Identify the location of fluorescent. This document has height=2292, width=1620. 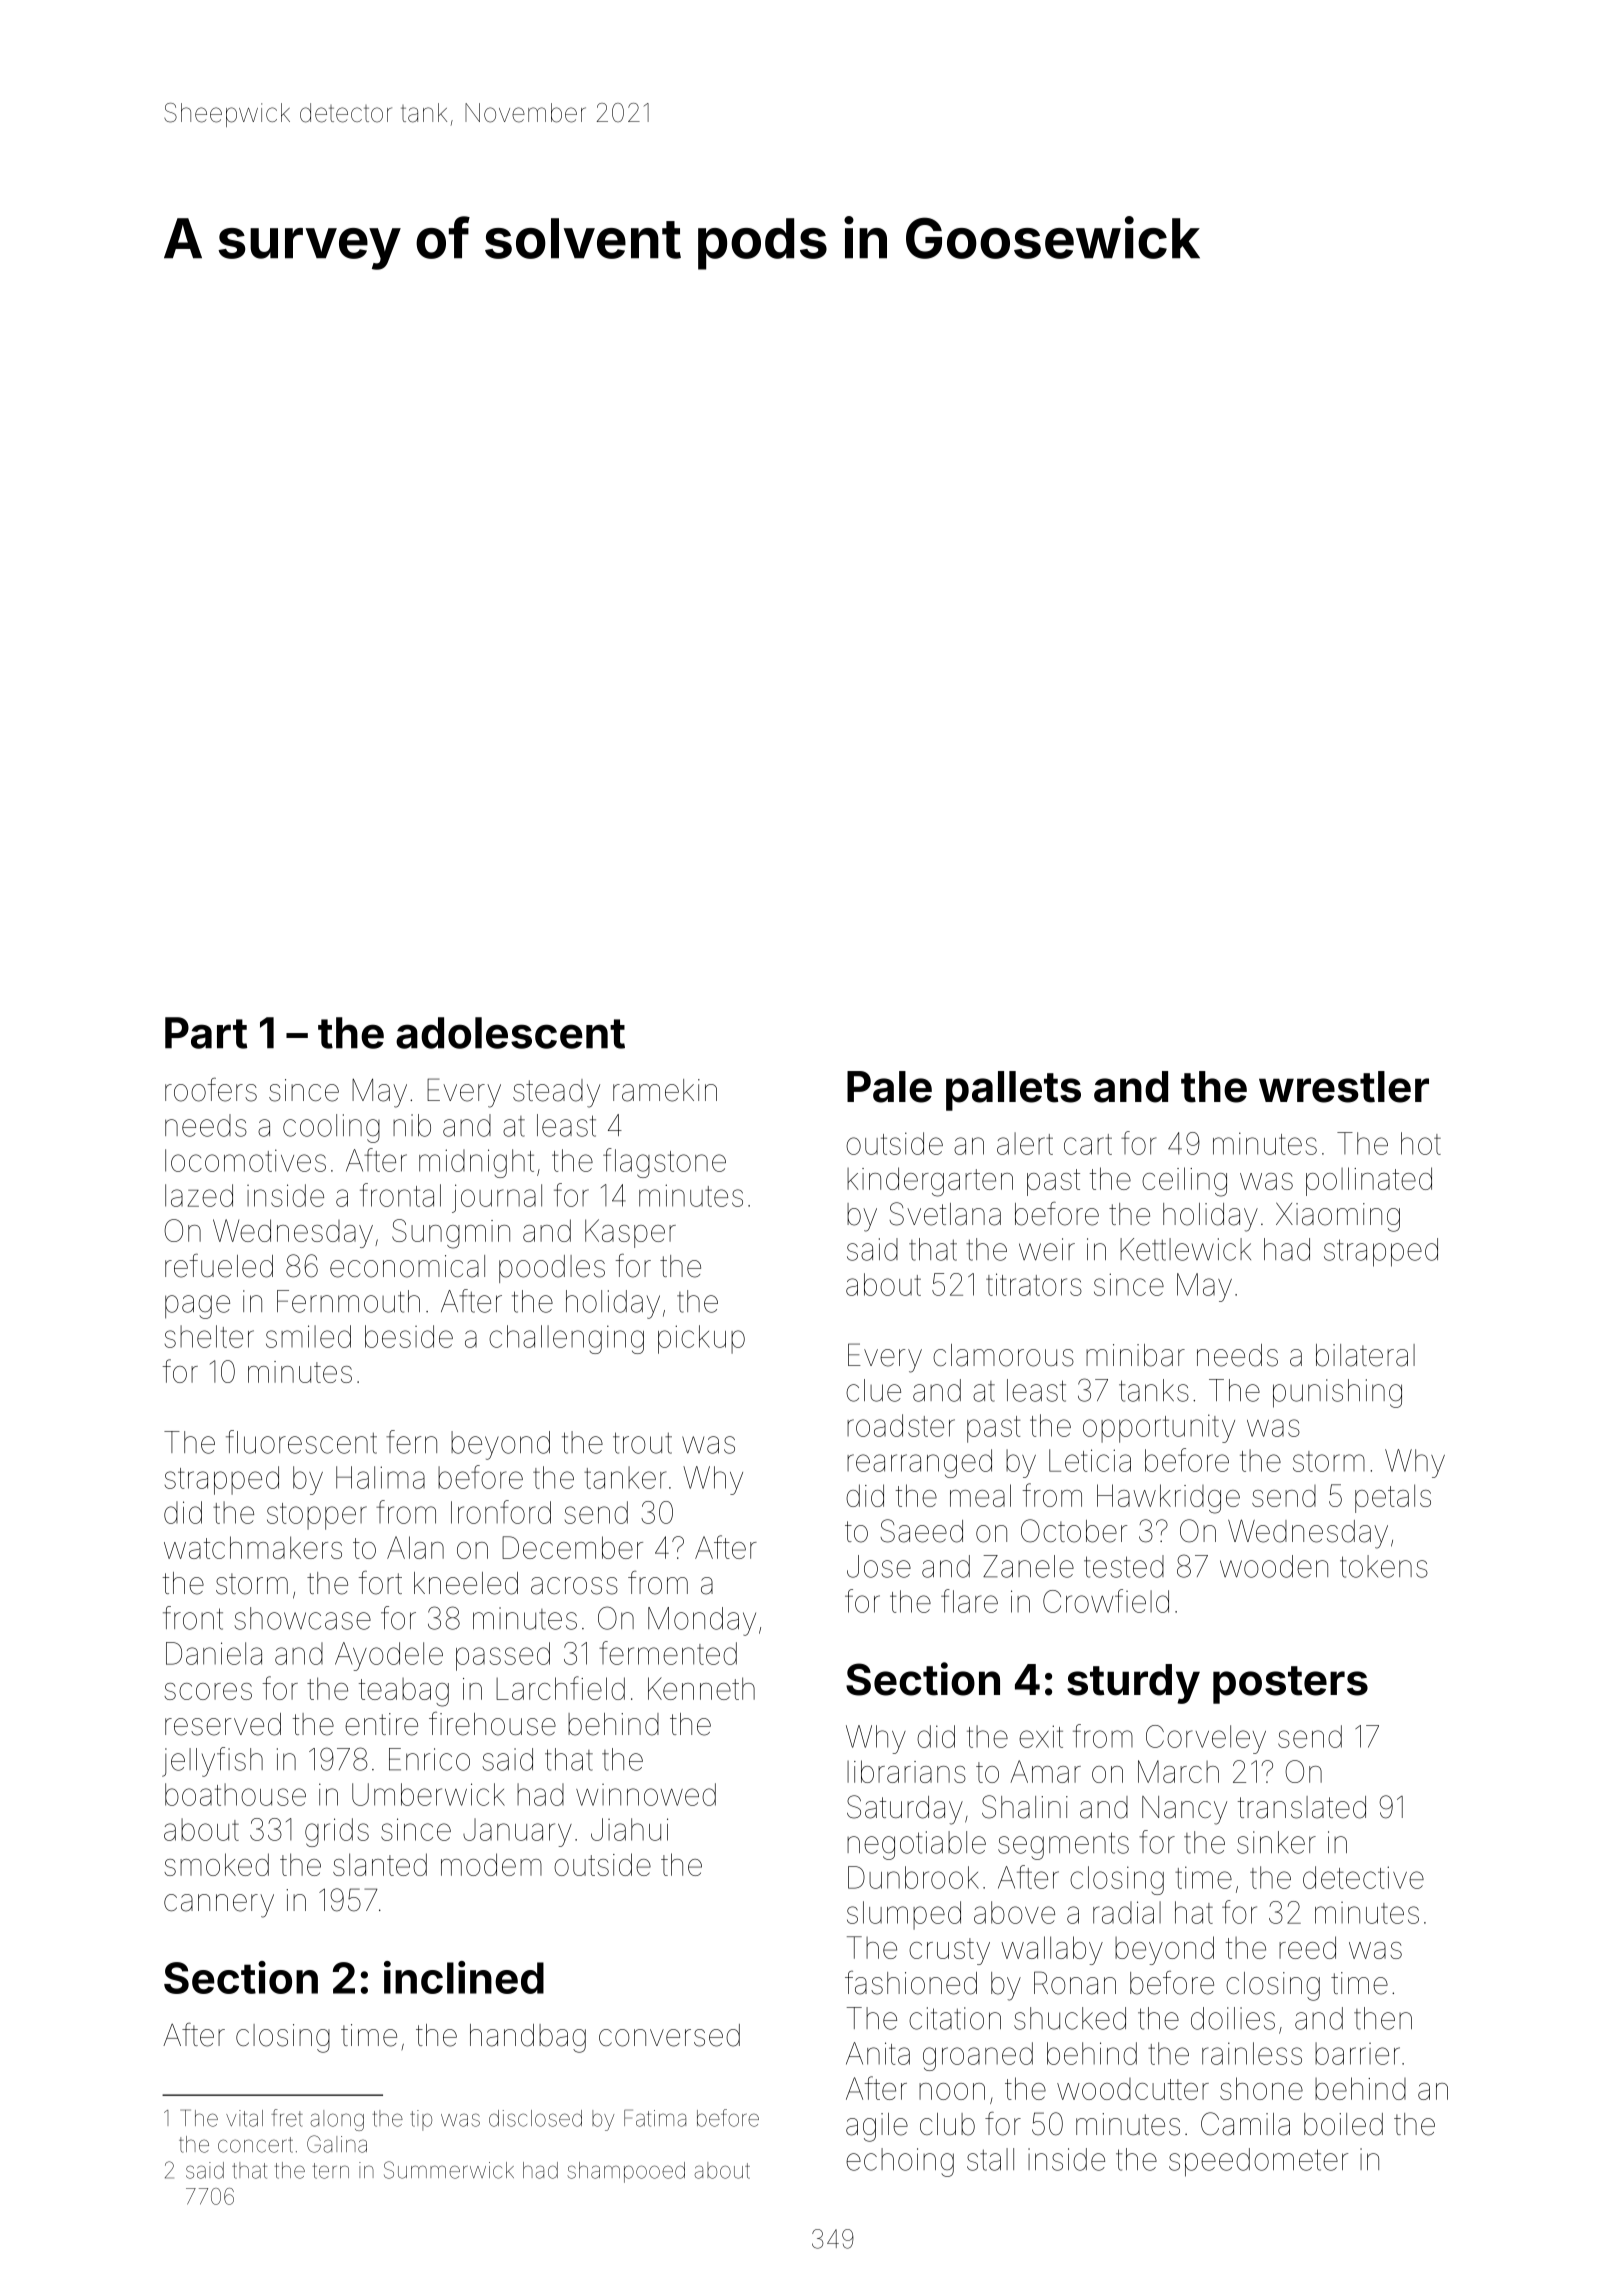
(301, 1442).
